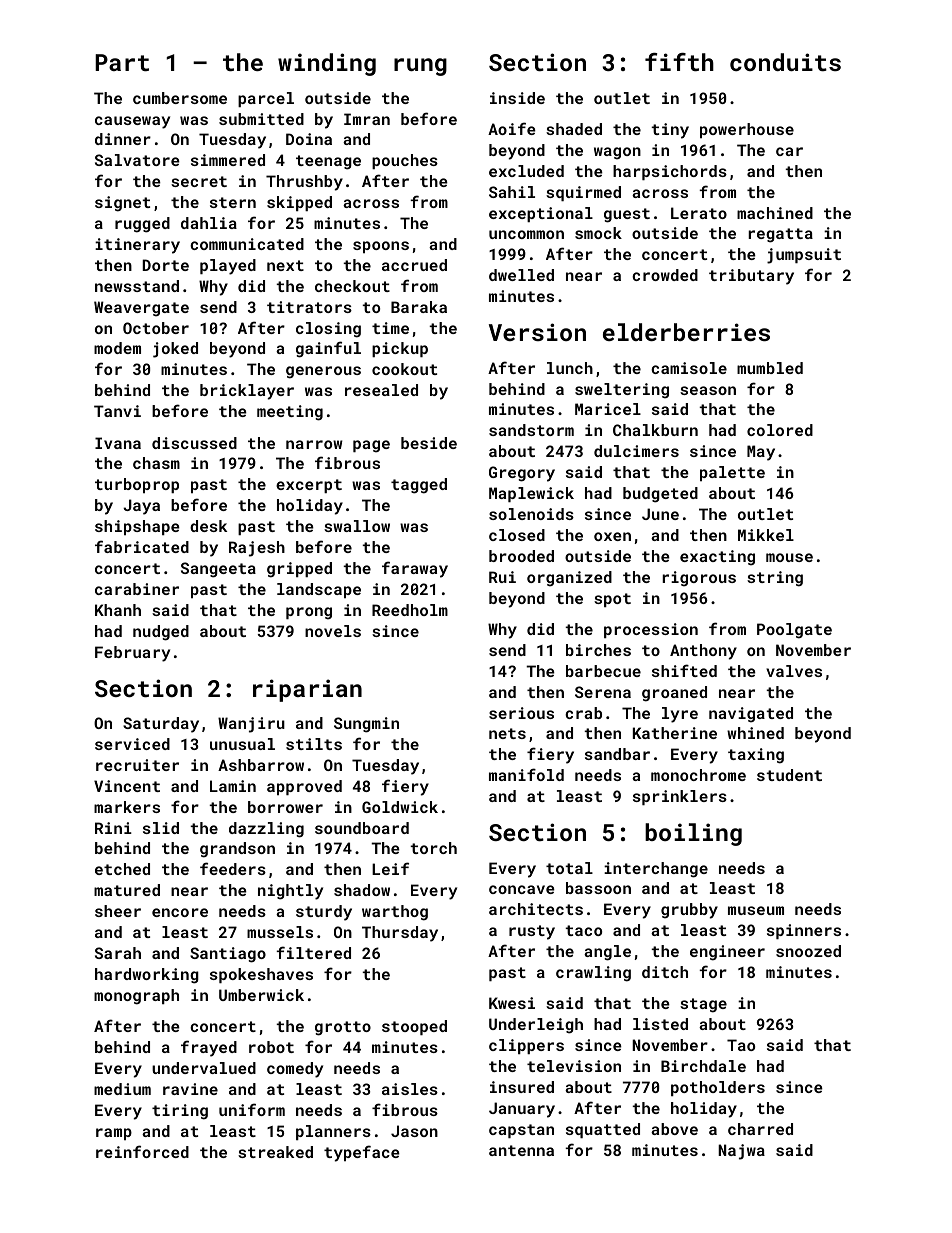 The height and width of the document is (1233, 952). Describe the element at coordinates (574, 1066) in the document. I see `television` at that location.
